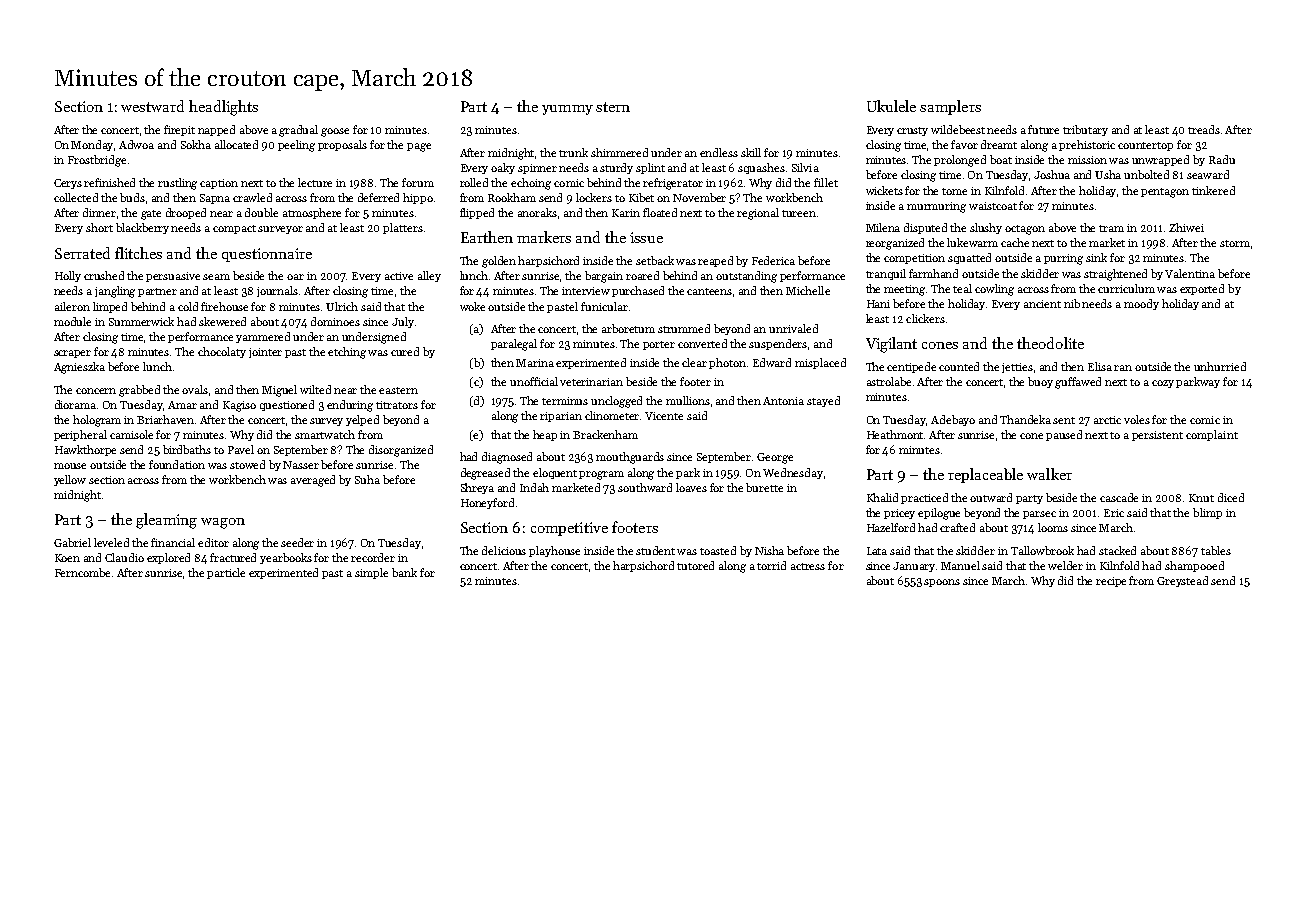 This image has height=924, width=1308. What do you see at coordinates (591, 382) in the image?
I see `veterinarian` at bounding box center [591, 382].
